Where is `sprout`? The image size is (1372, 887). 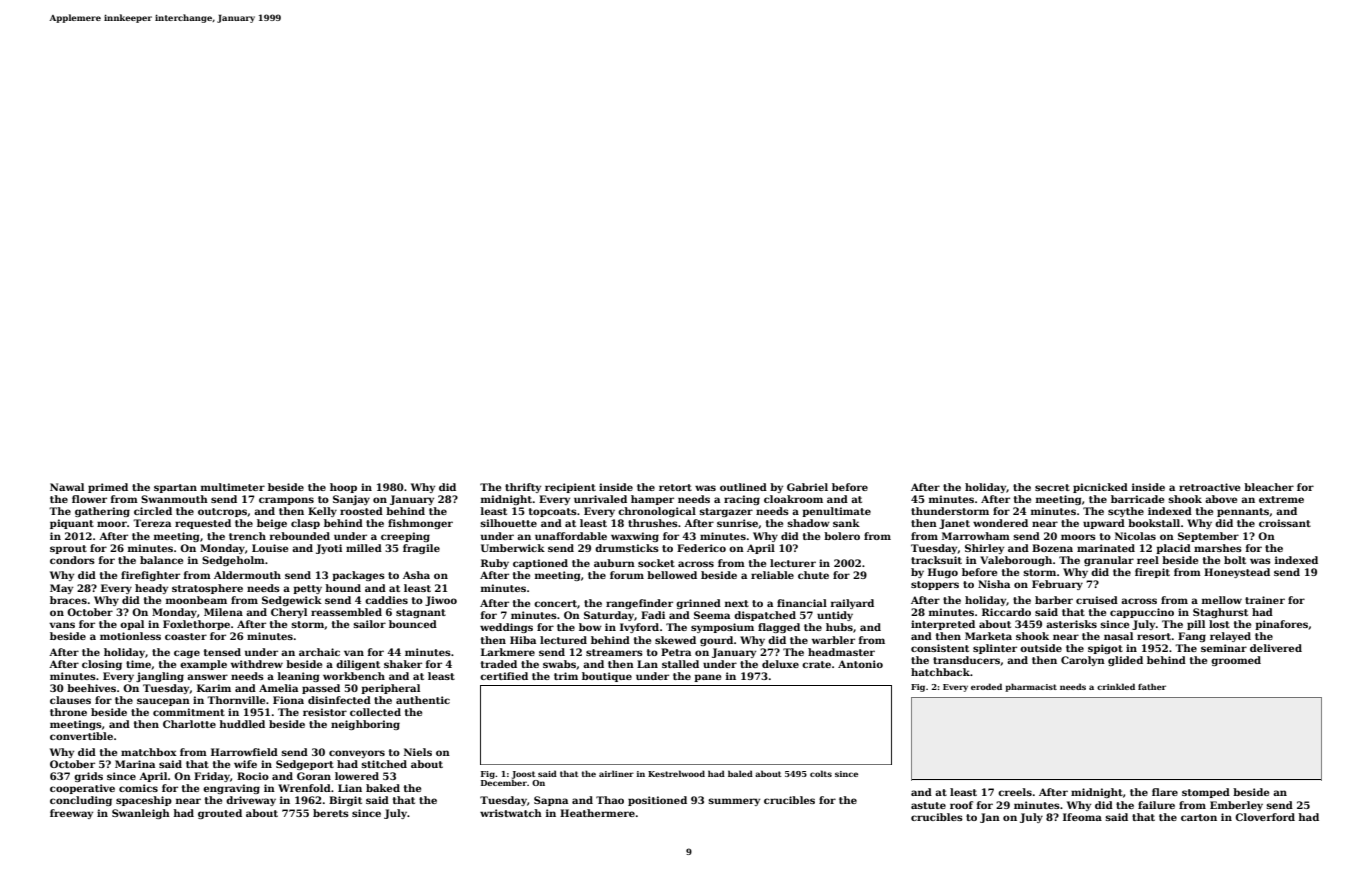 sprout is located at coordinates (68, 549).
